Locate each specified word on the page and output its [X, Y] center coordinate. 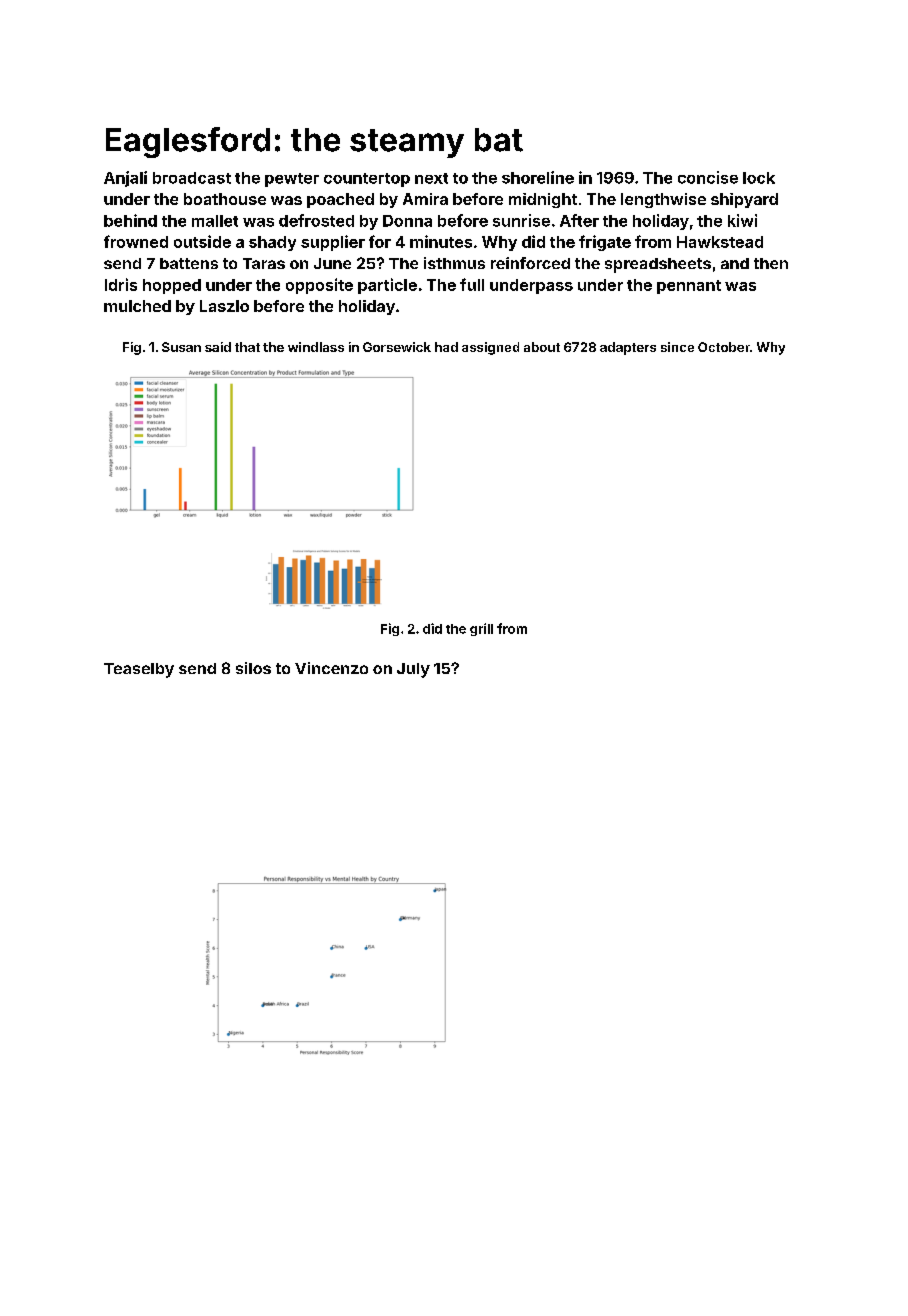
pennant [689, 287]
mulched [137, 306]
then [771, 263]
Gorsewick [397, 347]
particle [387, 286]
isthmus [454, 263]
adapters [628, 348]
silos [253, 668]
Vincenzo [331, 668]
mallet [215, 221]
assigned [490, 348]
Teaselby [139, 670]
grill [481, 629]
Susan [181, 347]
